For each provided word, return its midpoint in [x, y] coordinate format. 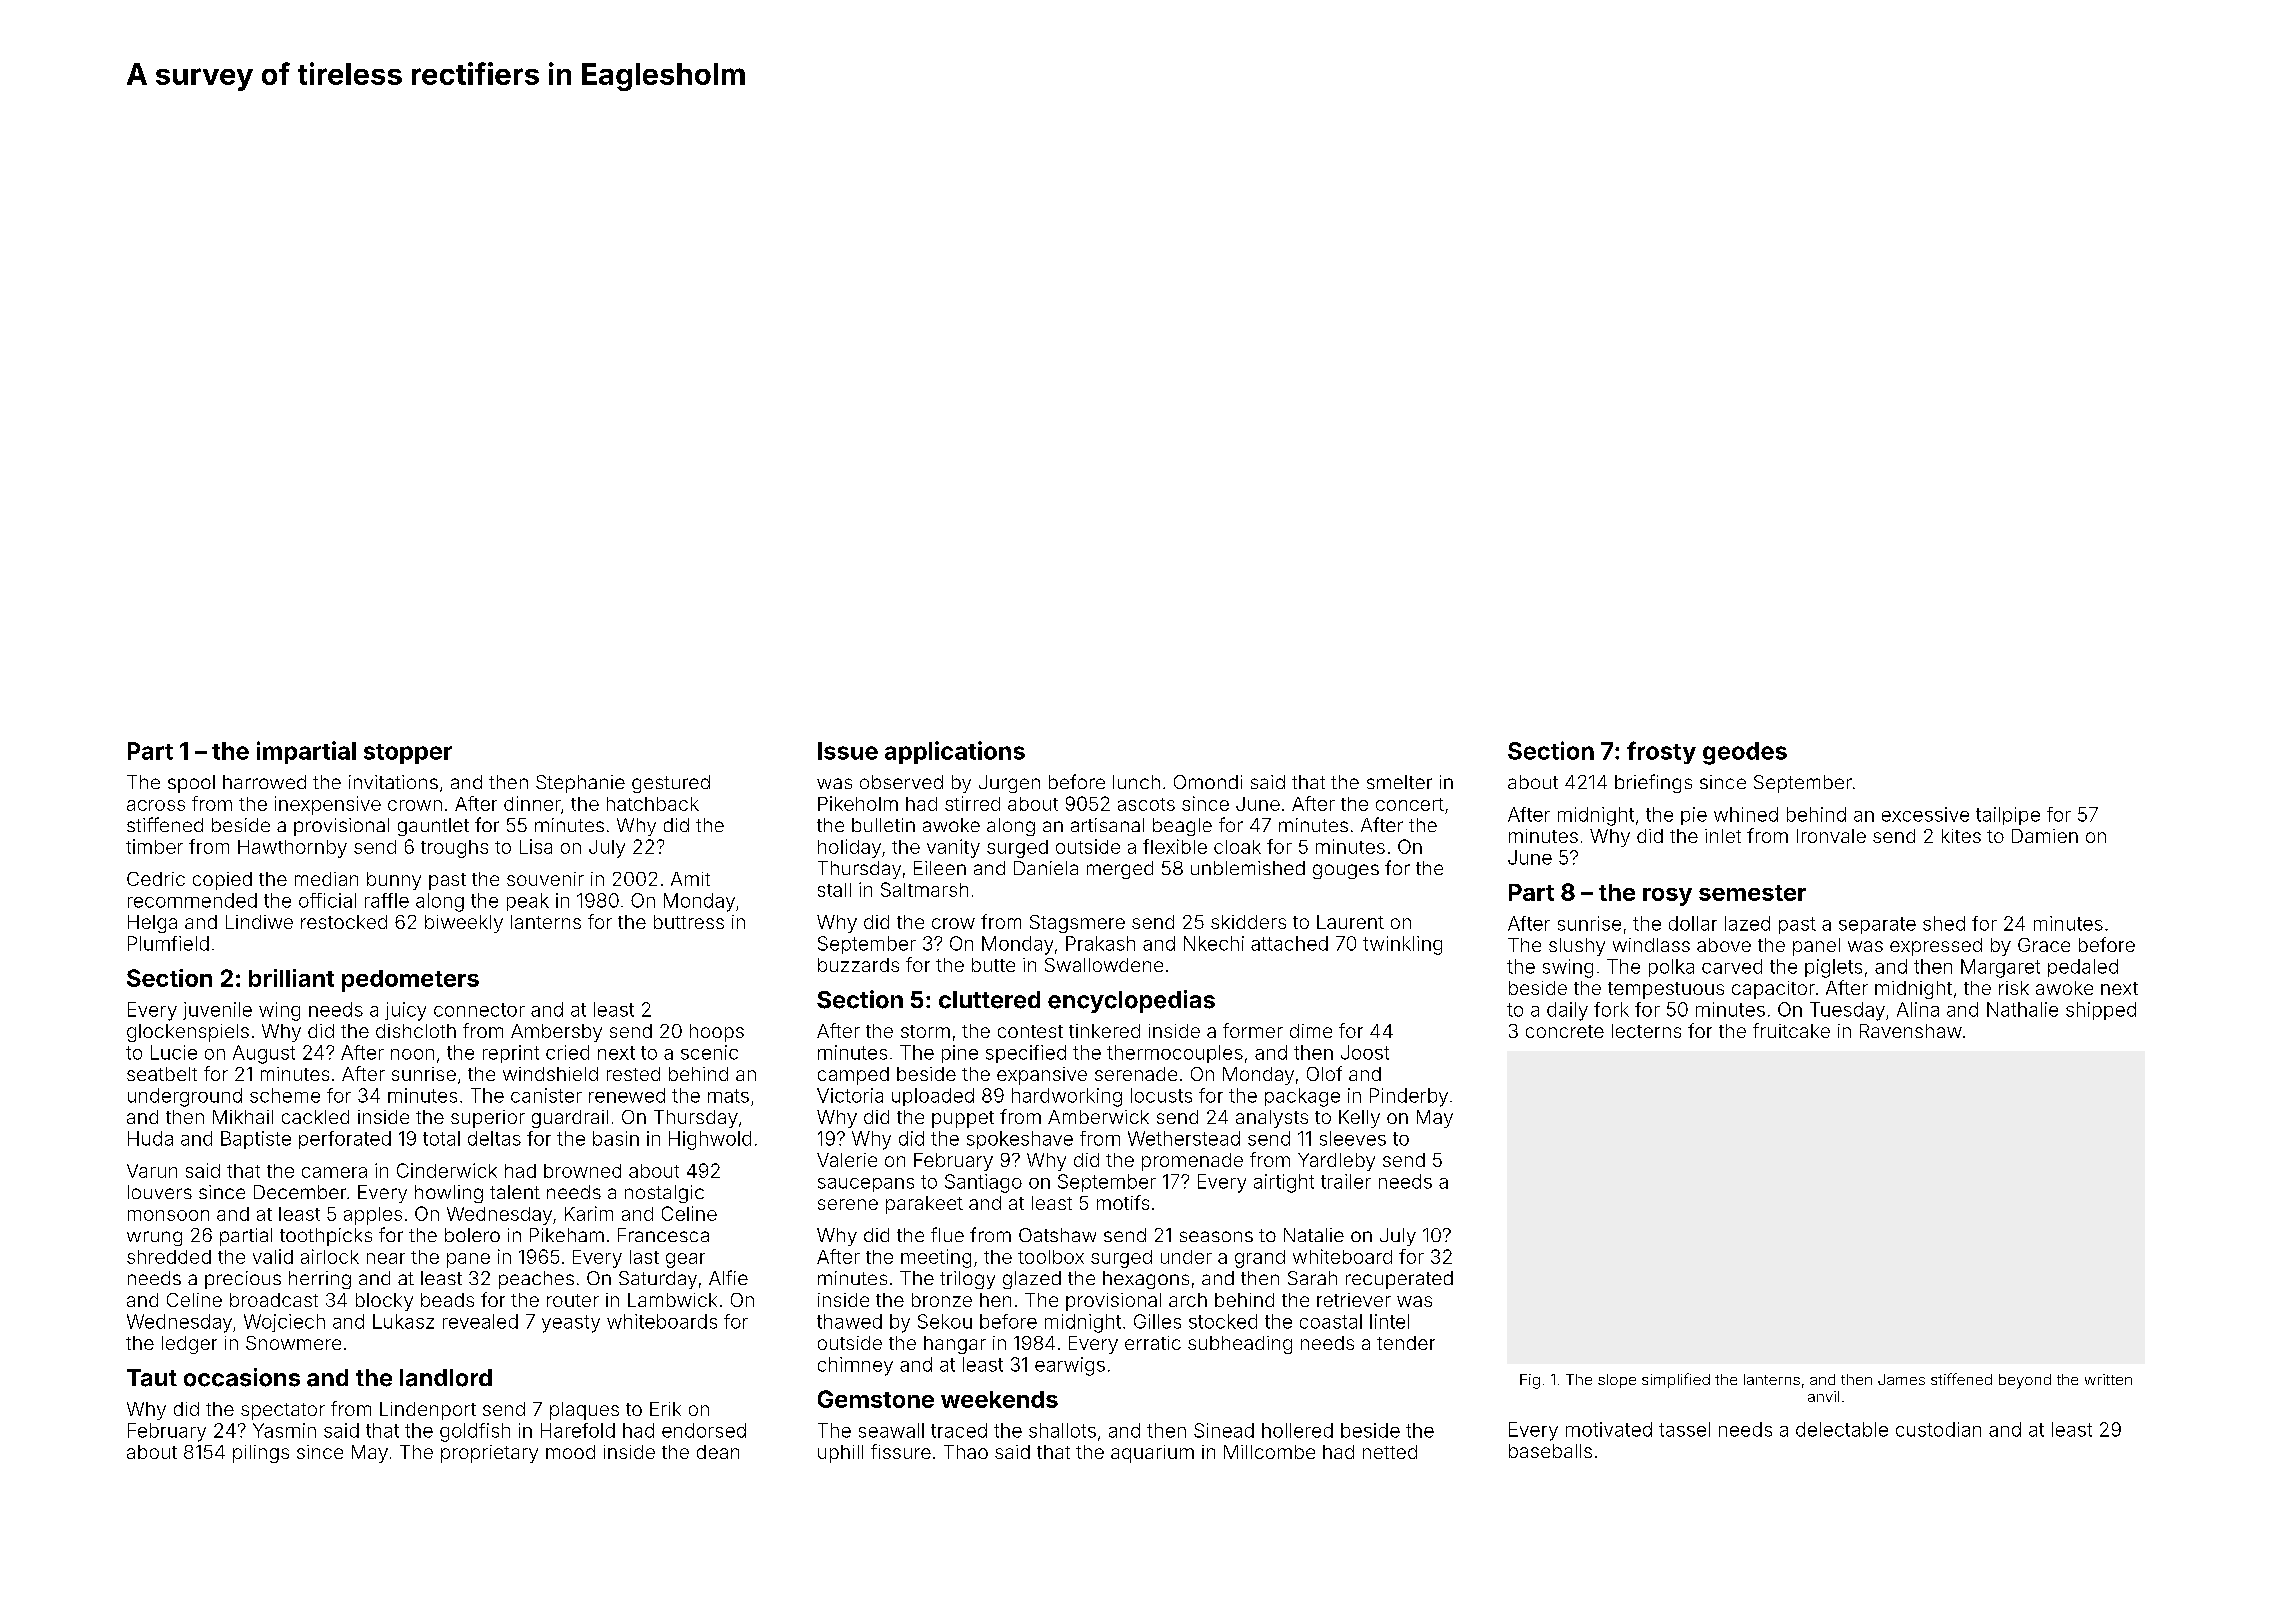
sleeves [1353, 1138]
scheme [285, 1095]
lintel [1389, 1321]
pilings [261, 1454]
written [2108, 1379]
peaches [536, 1280]
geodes [1745, 753]
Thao [966, 1452]
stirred [972, 803]
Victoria [850, 1095]
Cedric [156, 879]
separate [1877, 925]
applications [955, 752]
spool [191, 784]
